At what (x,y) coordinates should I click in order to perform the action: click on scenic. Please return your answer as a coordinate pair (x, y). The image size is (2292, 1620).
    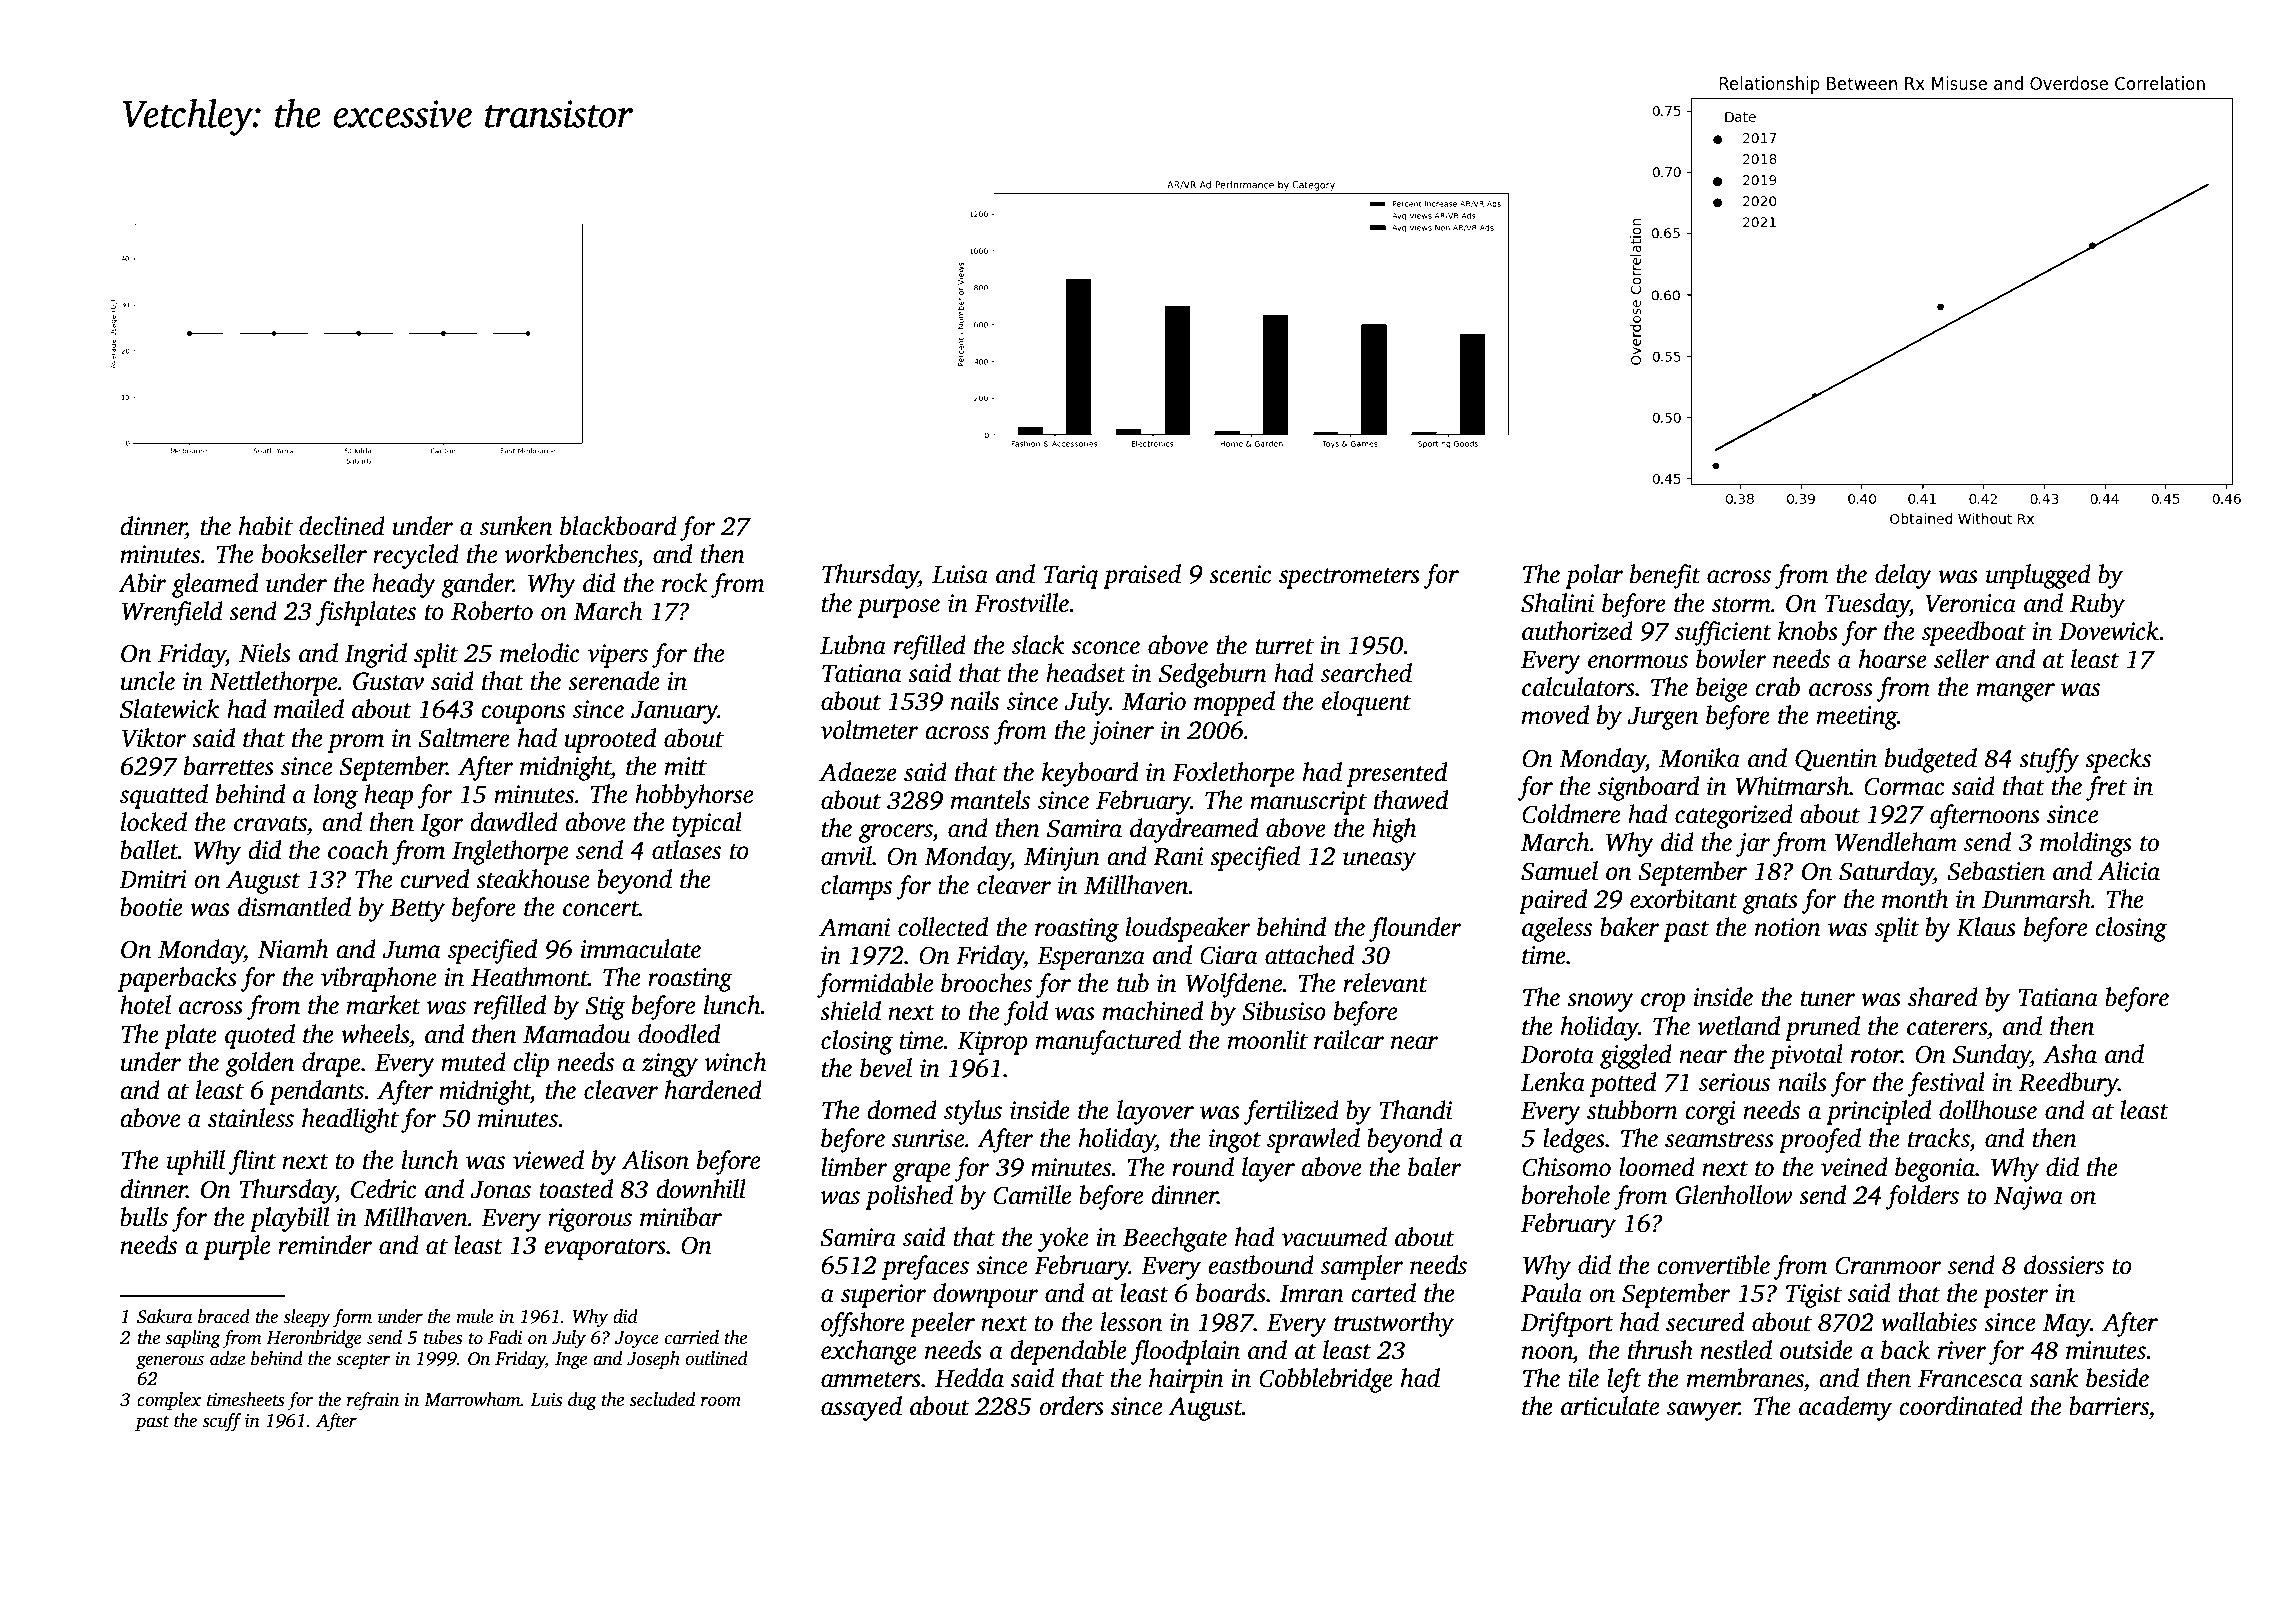
    Looking at the image, I should click on (1240, 574).
